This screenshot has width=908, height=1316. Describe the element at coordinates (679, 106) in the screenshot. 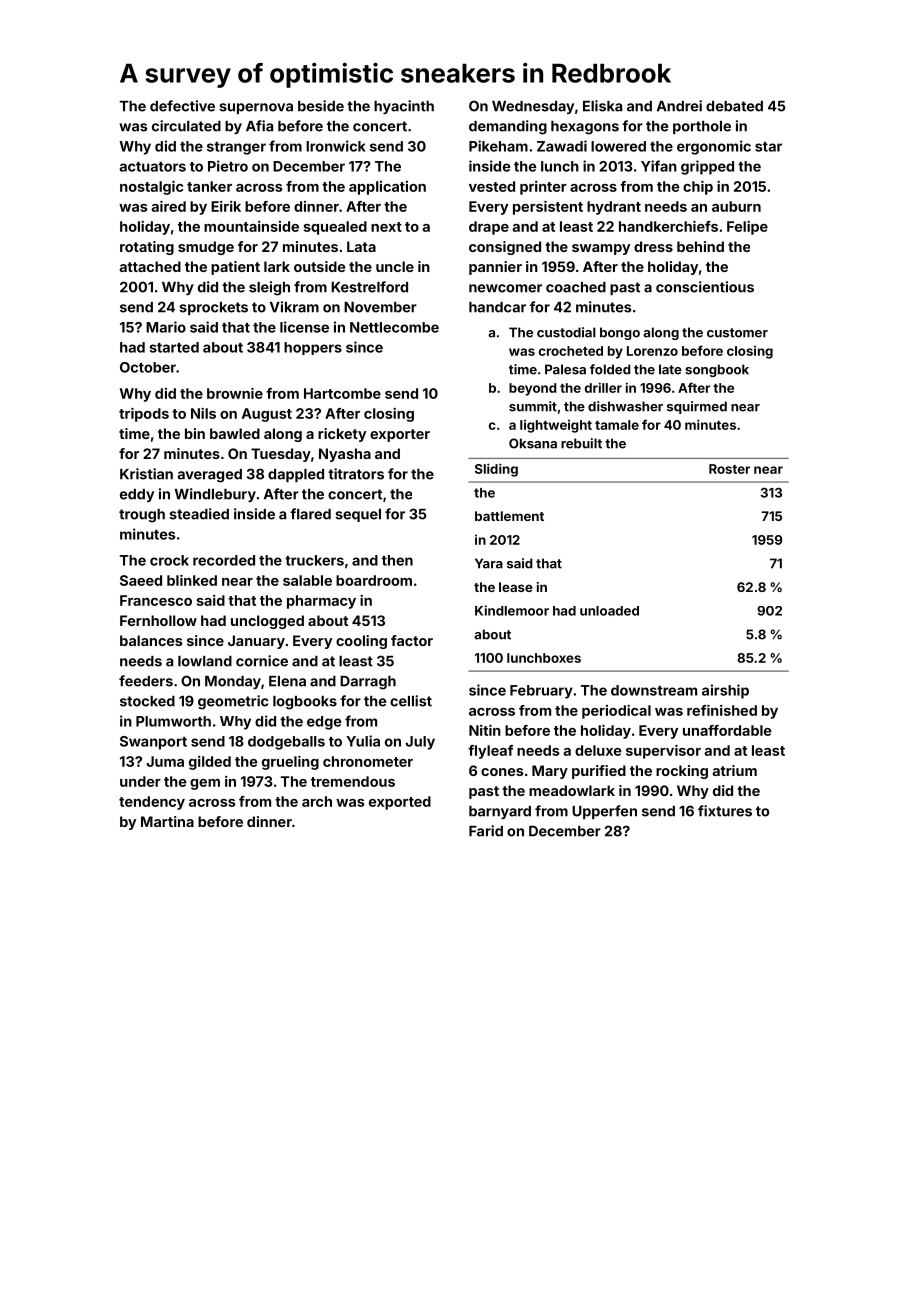

I see `Andrei` at that location.
